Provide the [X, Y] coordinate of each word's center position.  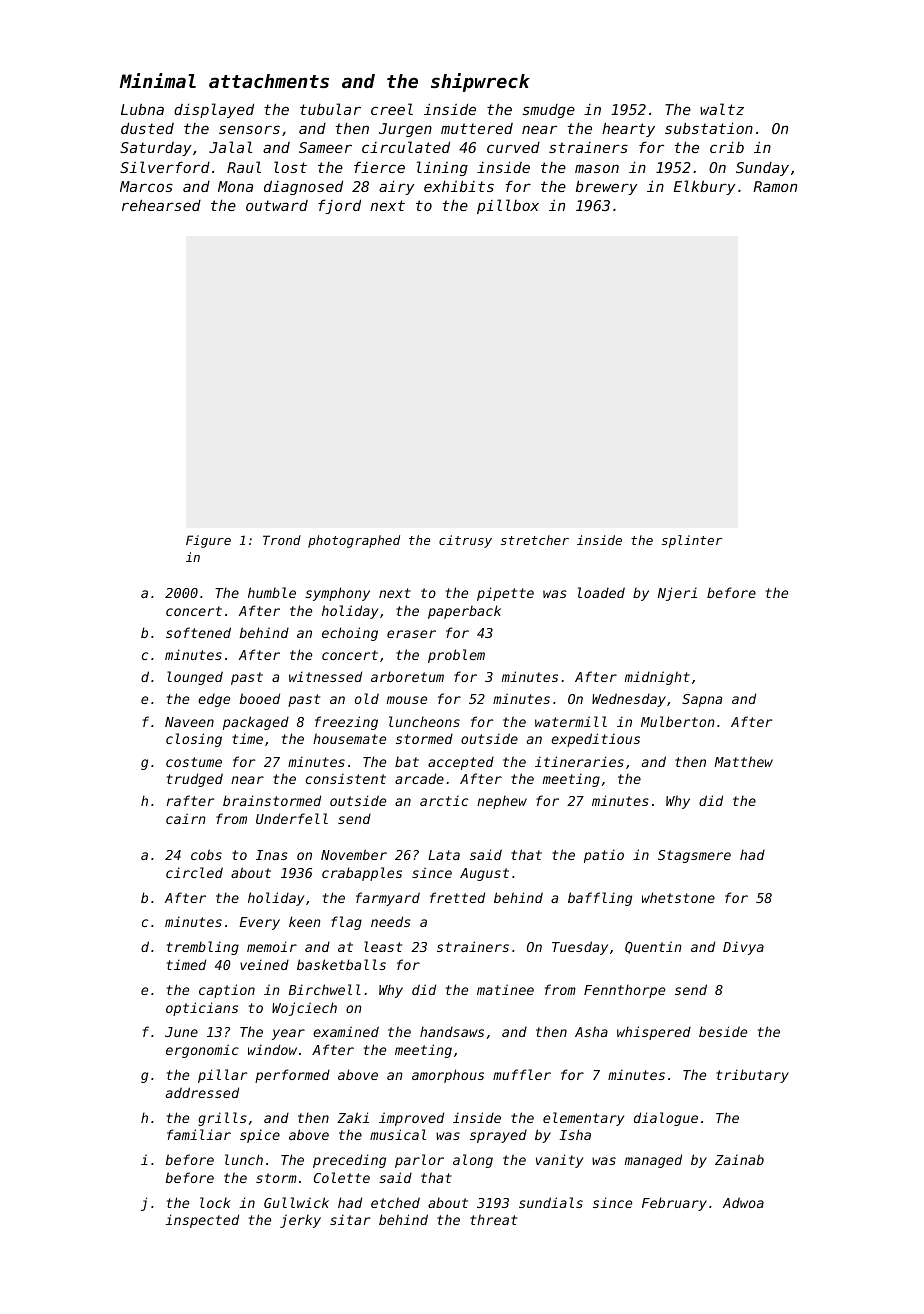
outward [277, 205]
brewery [607, 187]
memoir [272, 946]
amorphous [448, 1076]
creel [392, 109]
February [674, 1204]
